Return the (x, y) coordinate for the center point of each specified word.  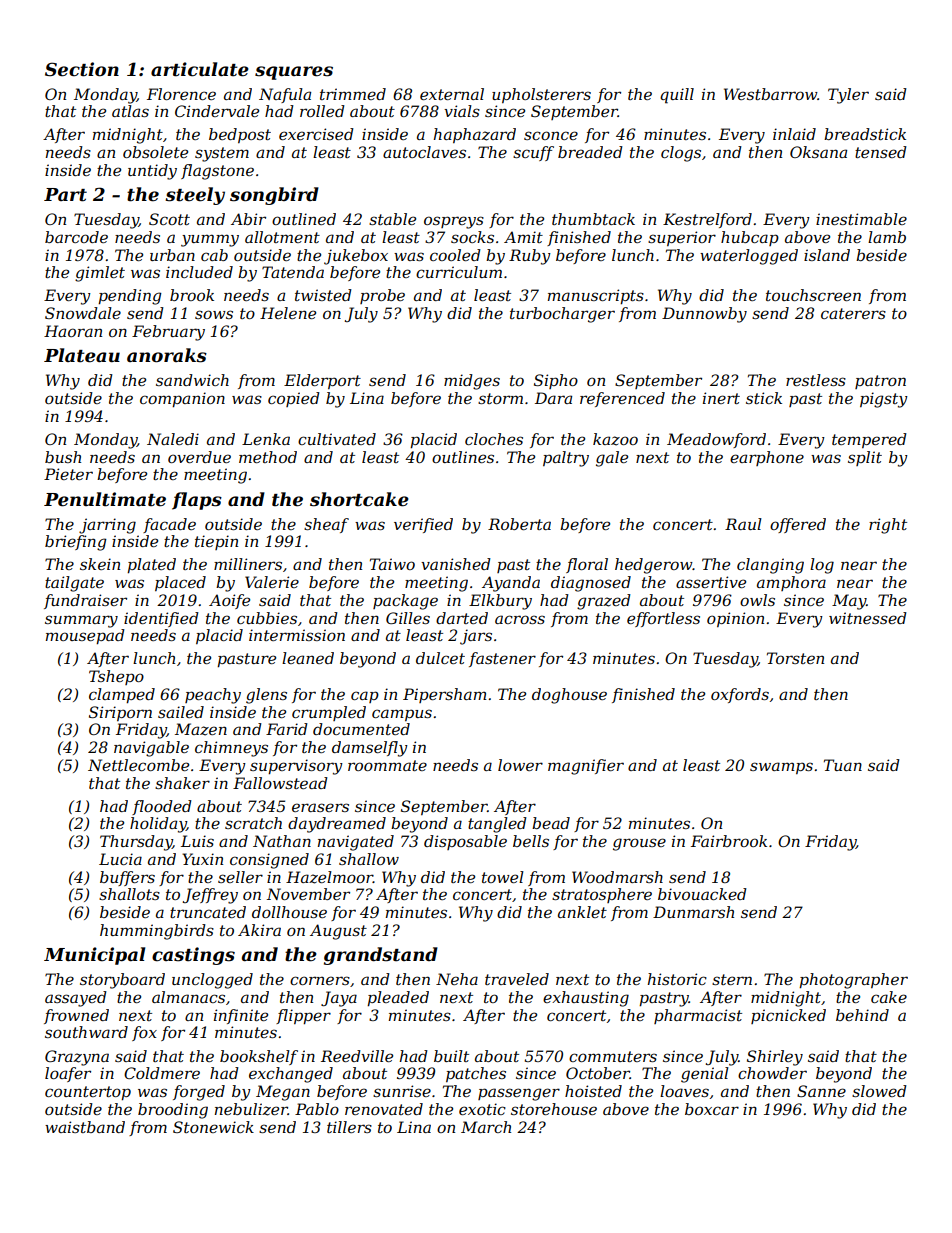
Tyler (848, 96)
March (486, 1127)
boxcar (712, 1109)
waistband (85, 1127)
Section (82, 69)
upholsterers (541, 95)
